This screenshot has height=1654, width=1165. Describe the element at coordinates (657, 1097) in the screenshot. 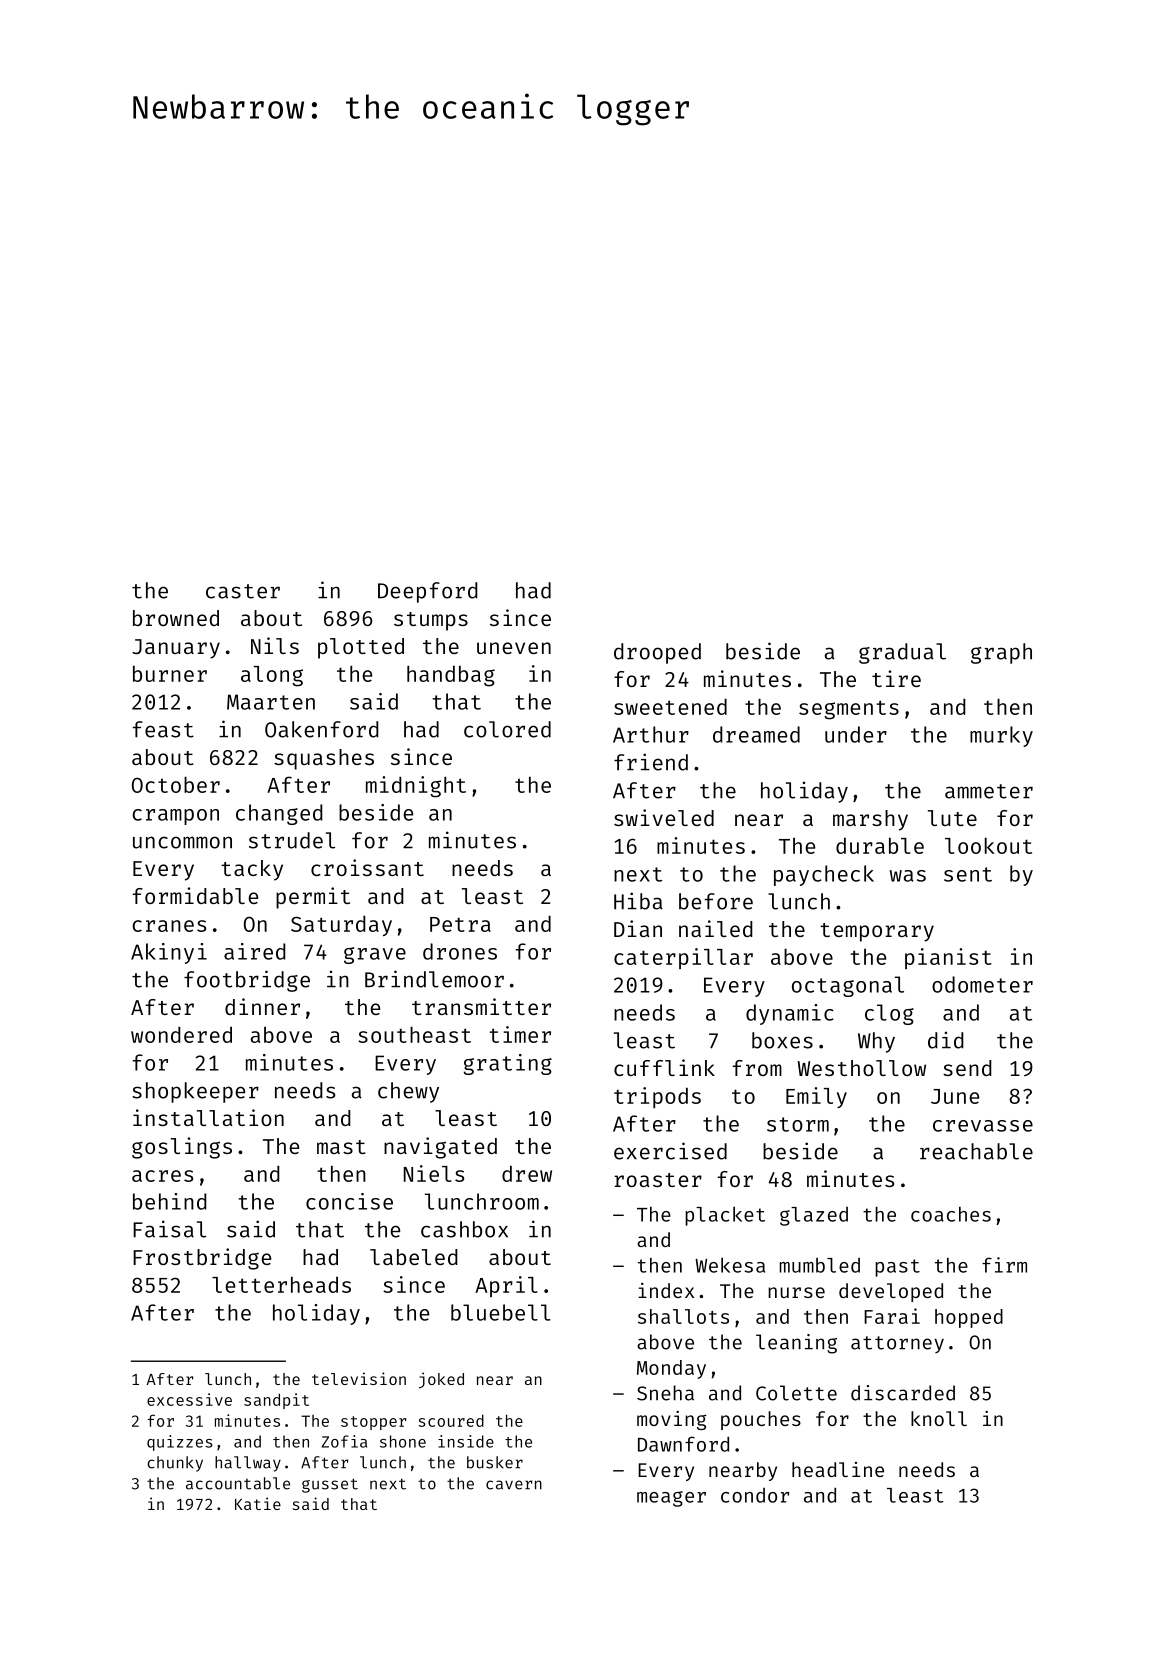

I see `tripods` at that location.
